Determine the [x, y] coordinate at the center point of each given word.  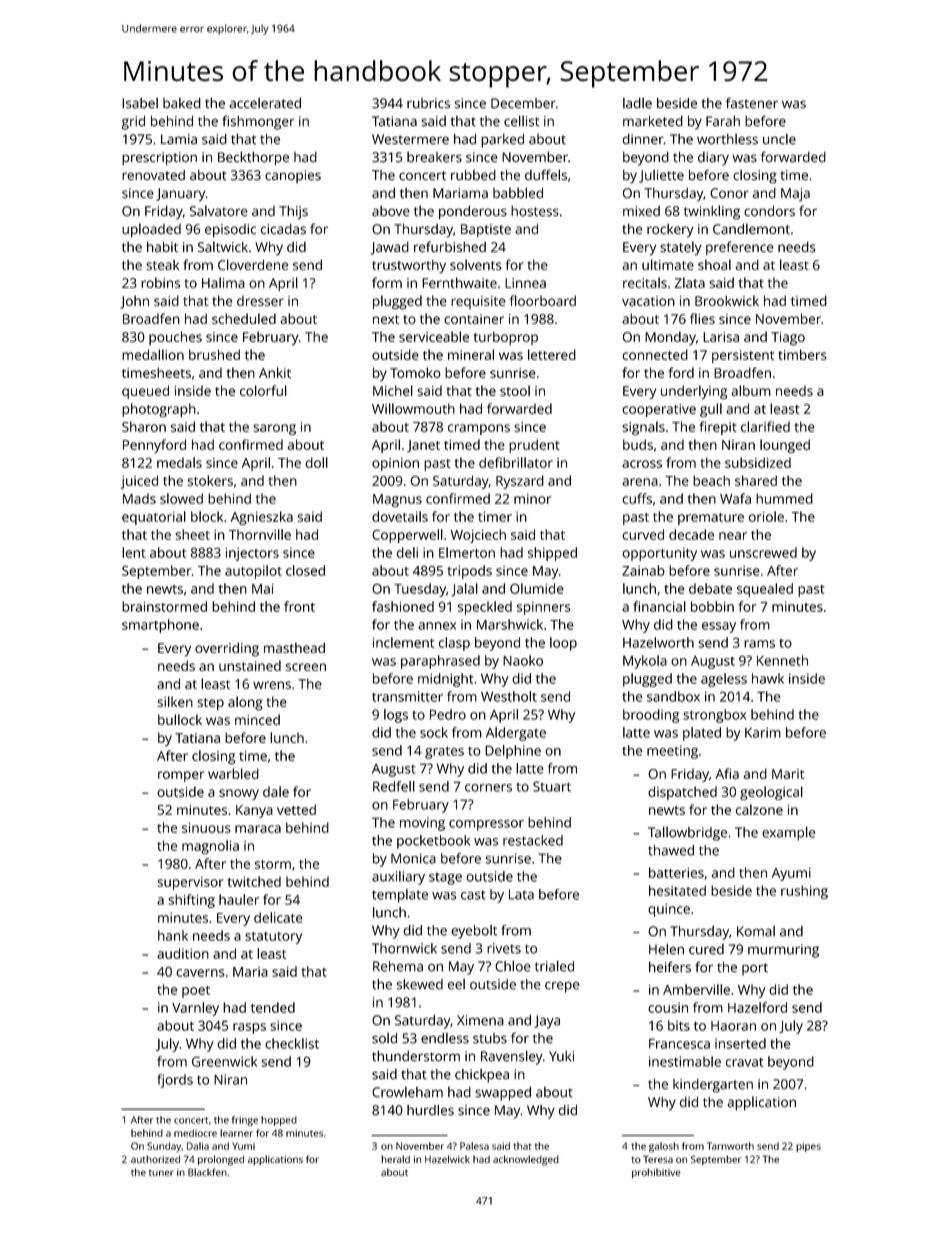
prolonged [221, 1160]
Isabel [140, 103]
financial [659, 606]
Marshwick [510, 624]
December [523, 103]
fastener [752, 103]
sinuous [206, 828]
